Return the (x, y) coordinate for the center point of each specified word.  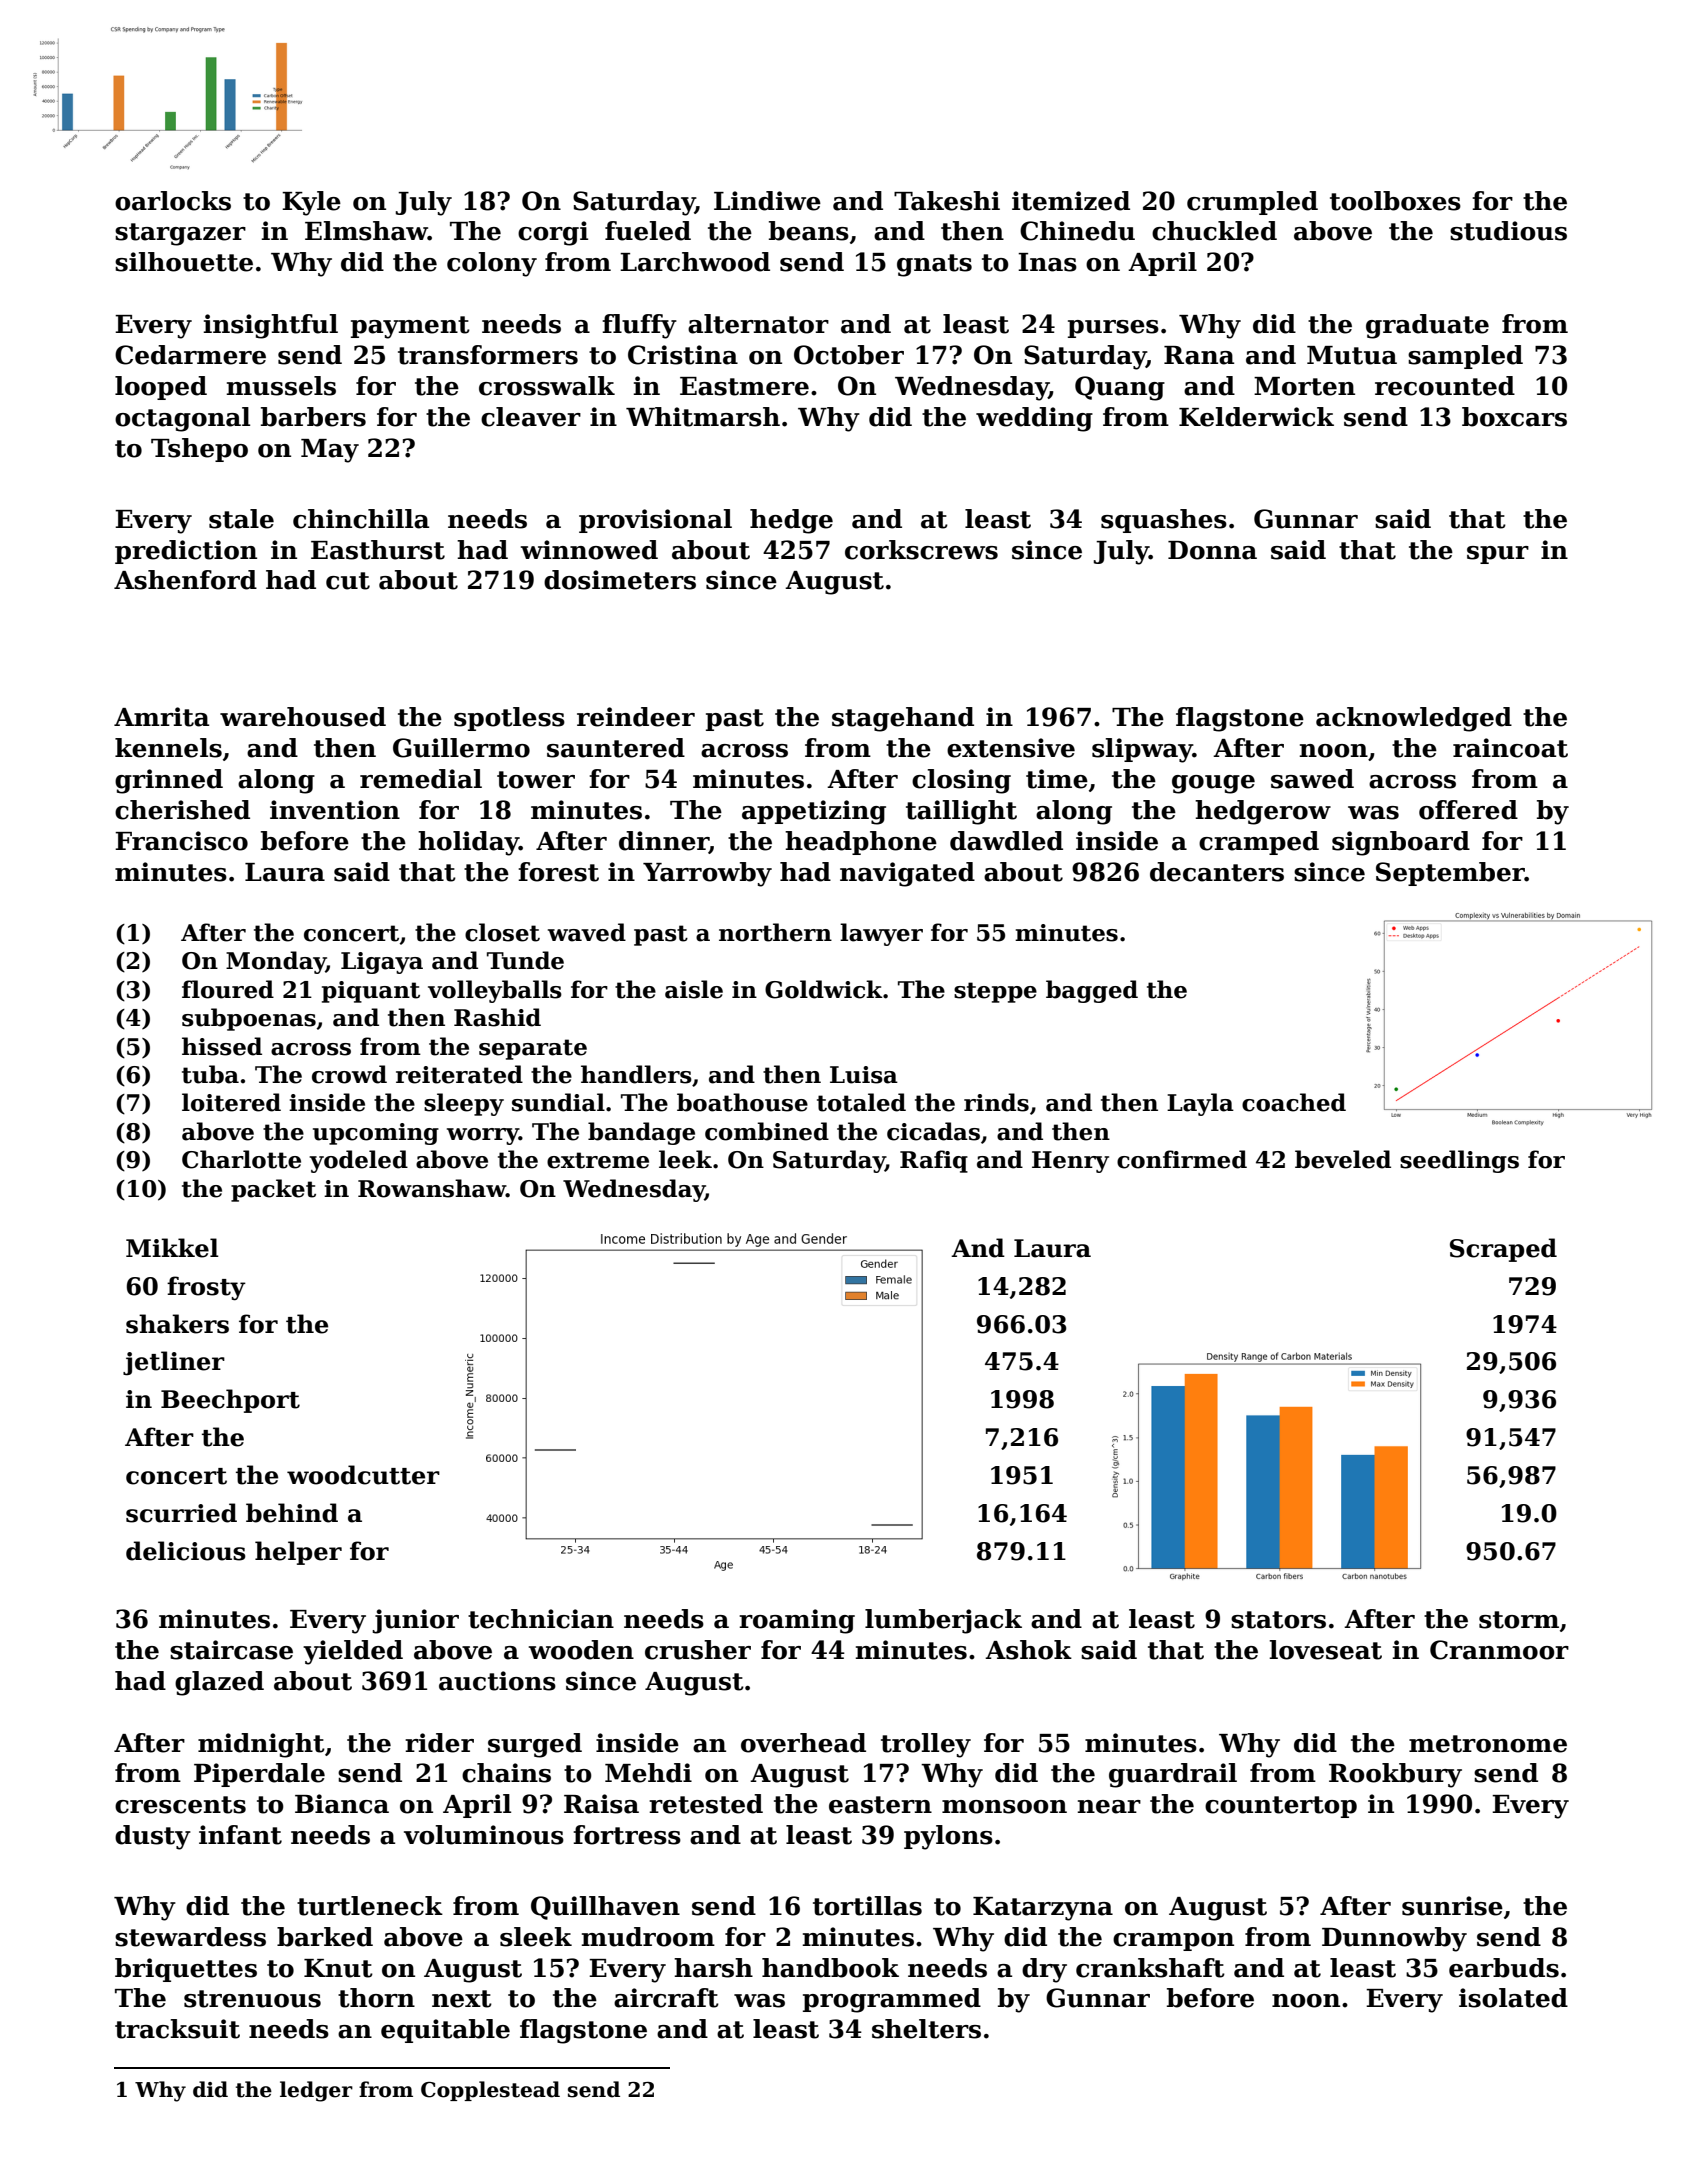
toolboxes (1395, 201)
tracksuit (177, 2029)
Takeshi (947, 201)
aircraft (666, 1998)
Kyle (311, 203)
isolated (1513, 1998)
